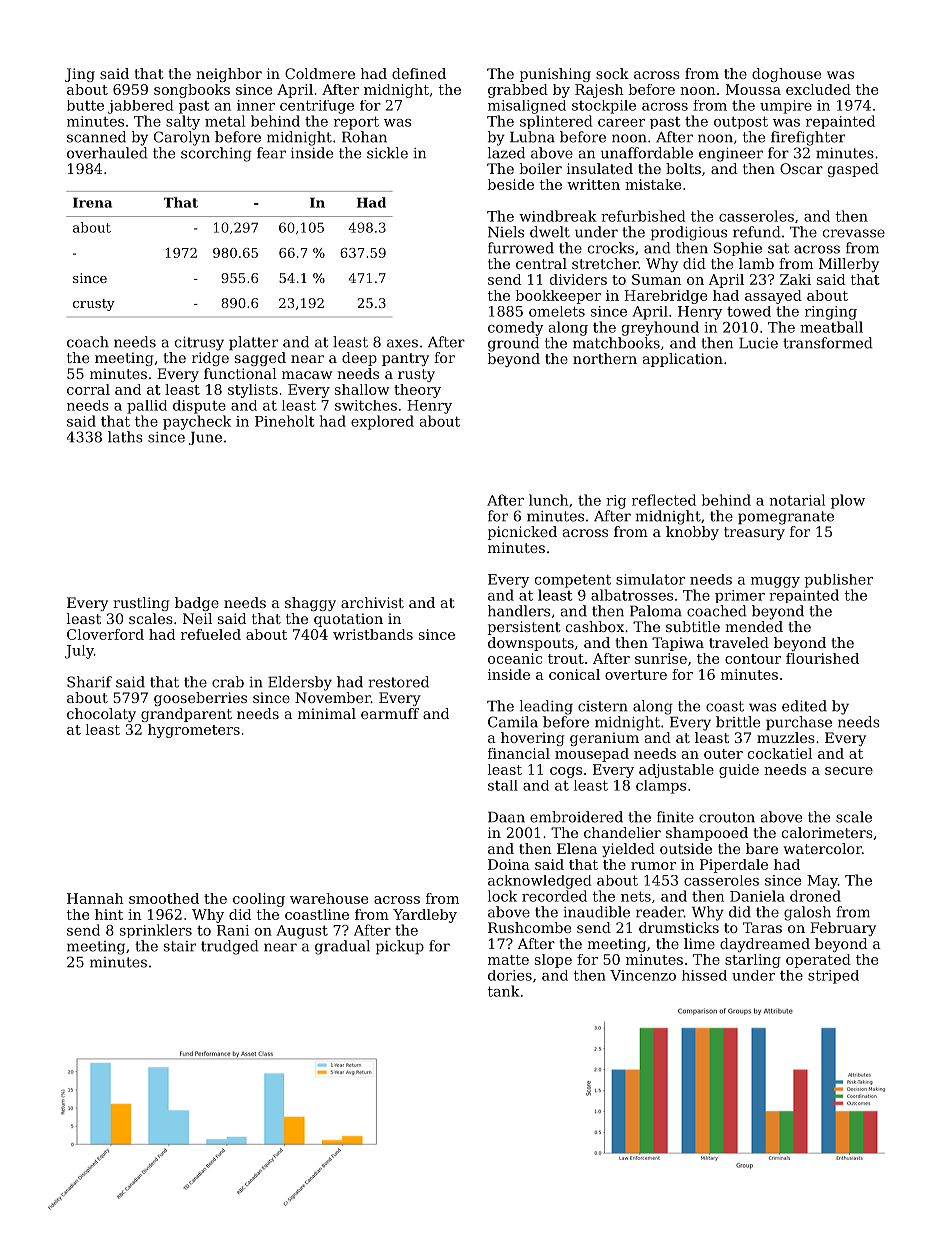 This image has width=952, height=1233. Describe the element at coordinates (95, 898) in the image. I see `Hannah` at that location.
